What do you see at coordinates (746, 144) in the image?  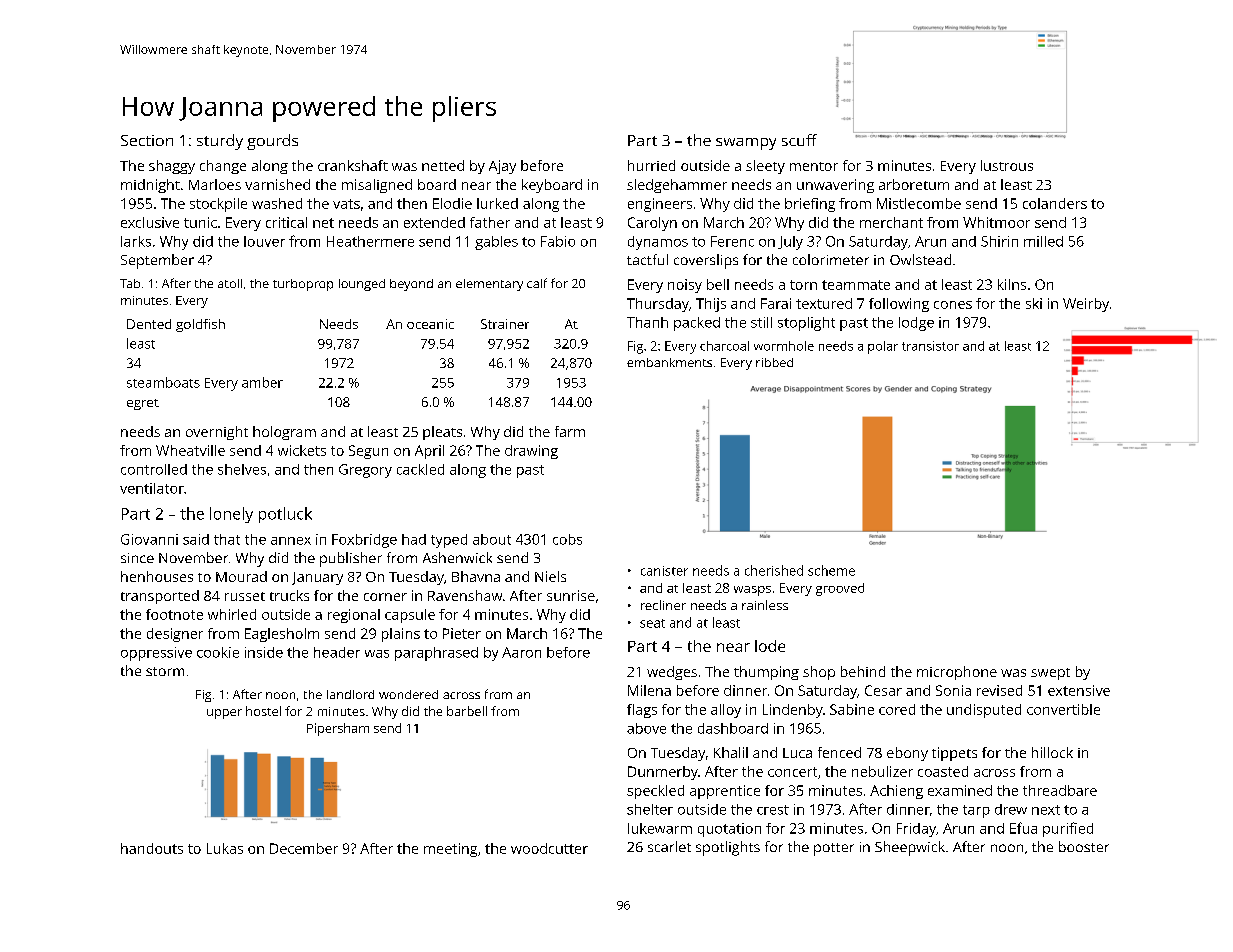 I see `swampy` at bounding box center [746, 144].
